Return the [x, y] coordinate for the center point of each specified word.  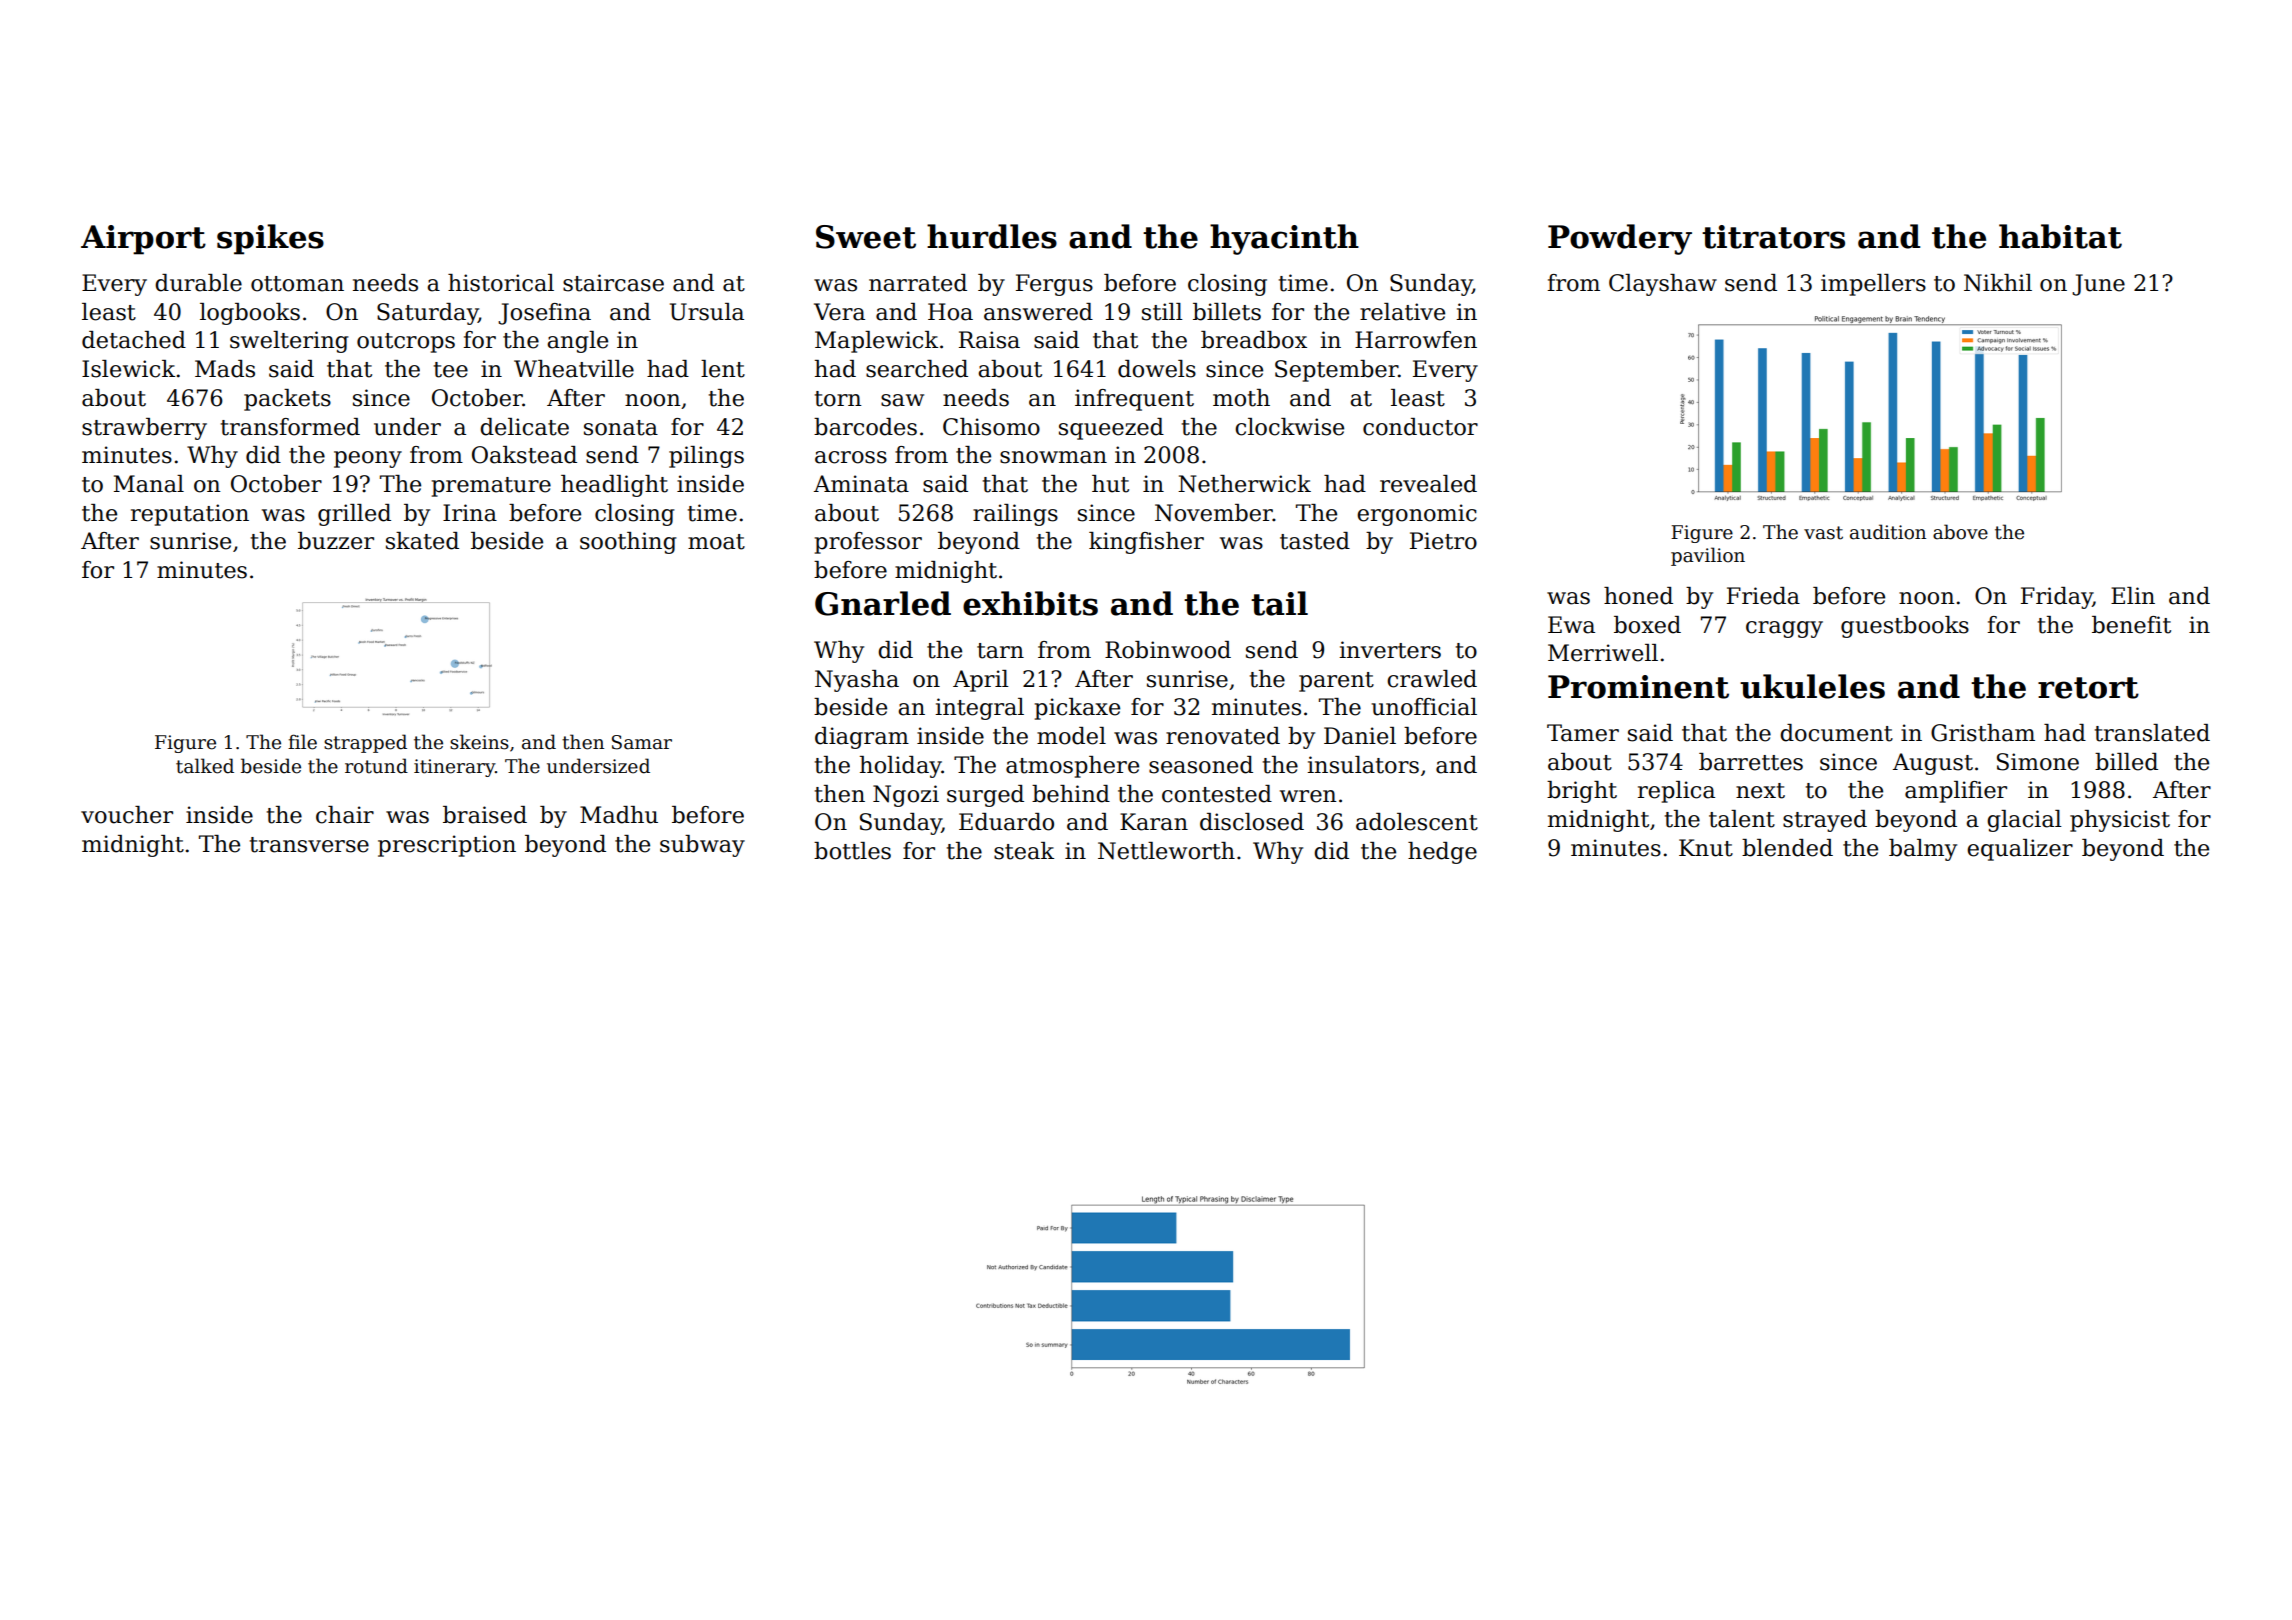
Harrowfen [1416, 340]
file [302, 742]
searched [917, 369]
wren [1308, 796]
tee [451, 370]
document [1836, 733]
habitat [2060, 236]
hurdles [992, 236]
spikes [270, 239]
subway [702, 846]
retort [2088, 688]
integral [979, 709]
